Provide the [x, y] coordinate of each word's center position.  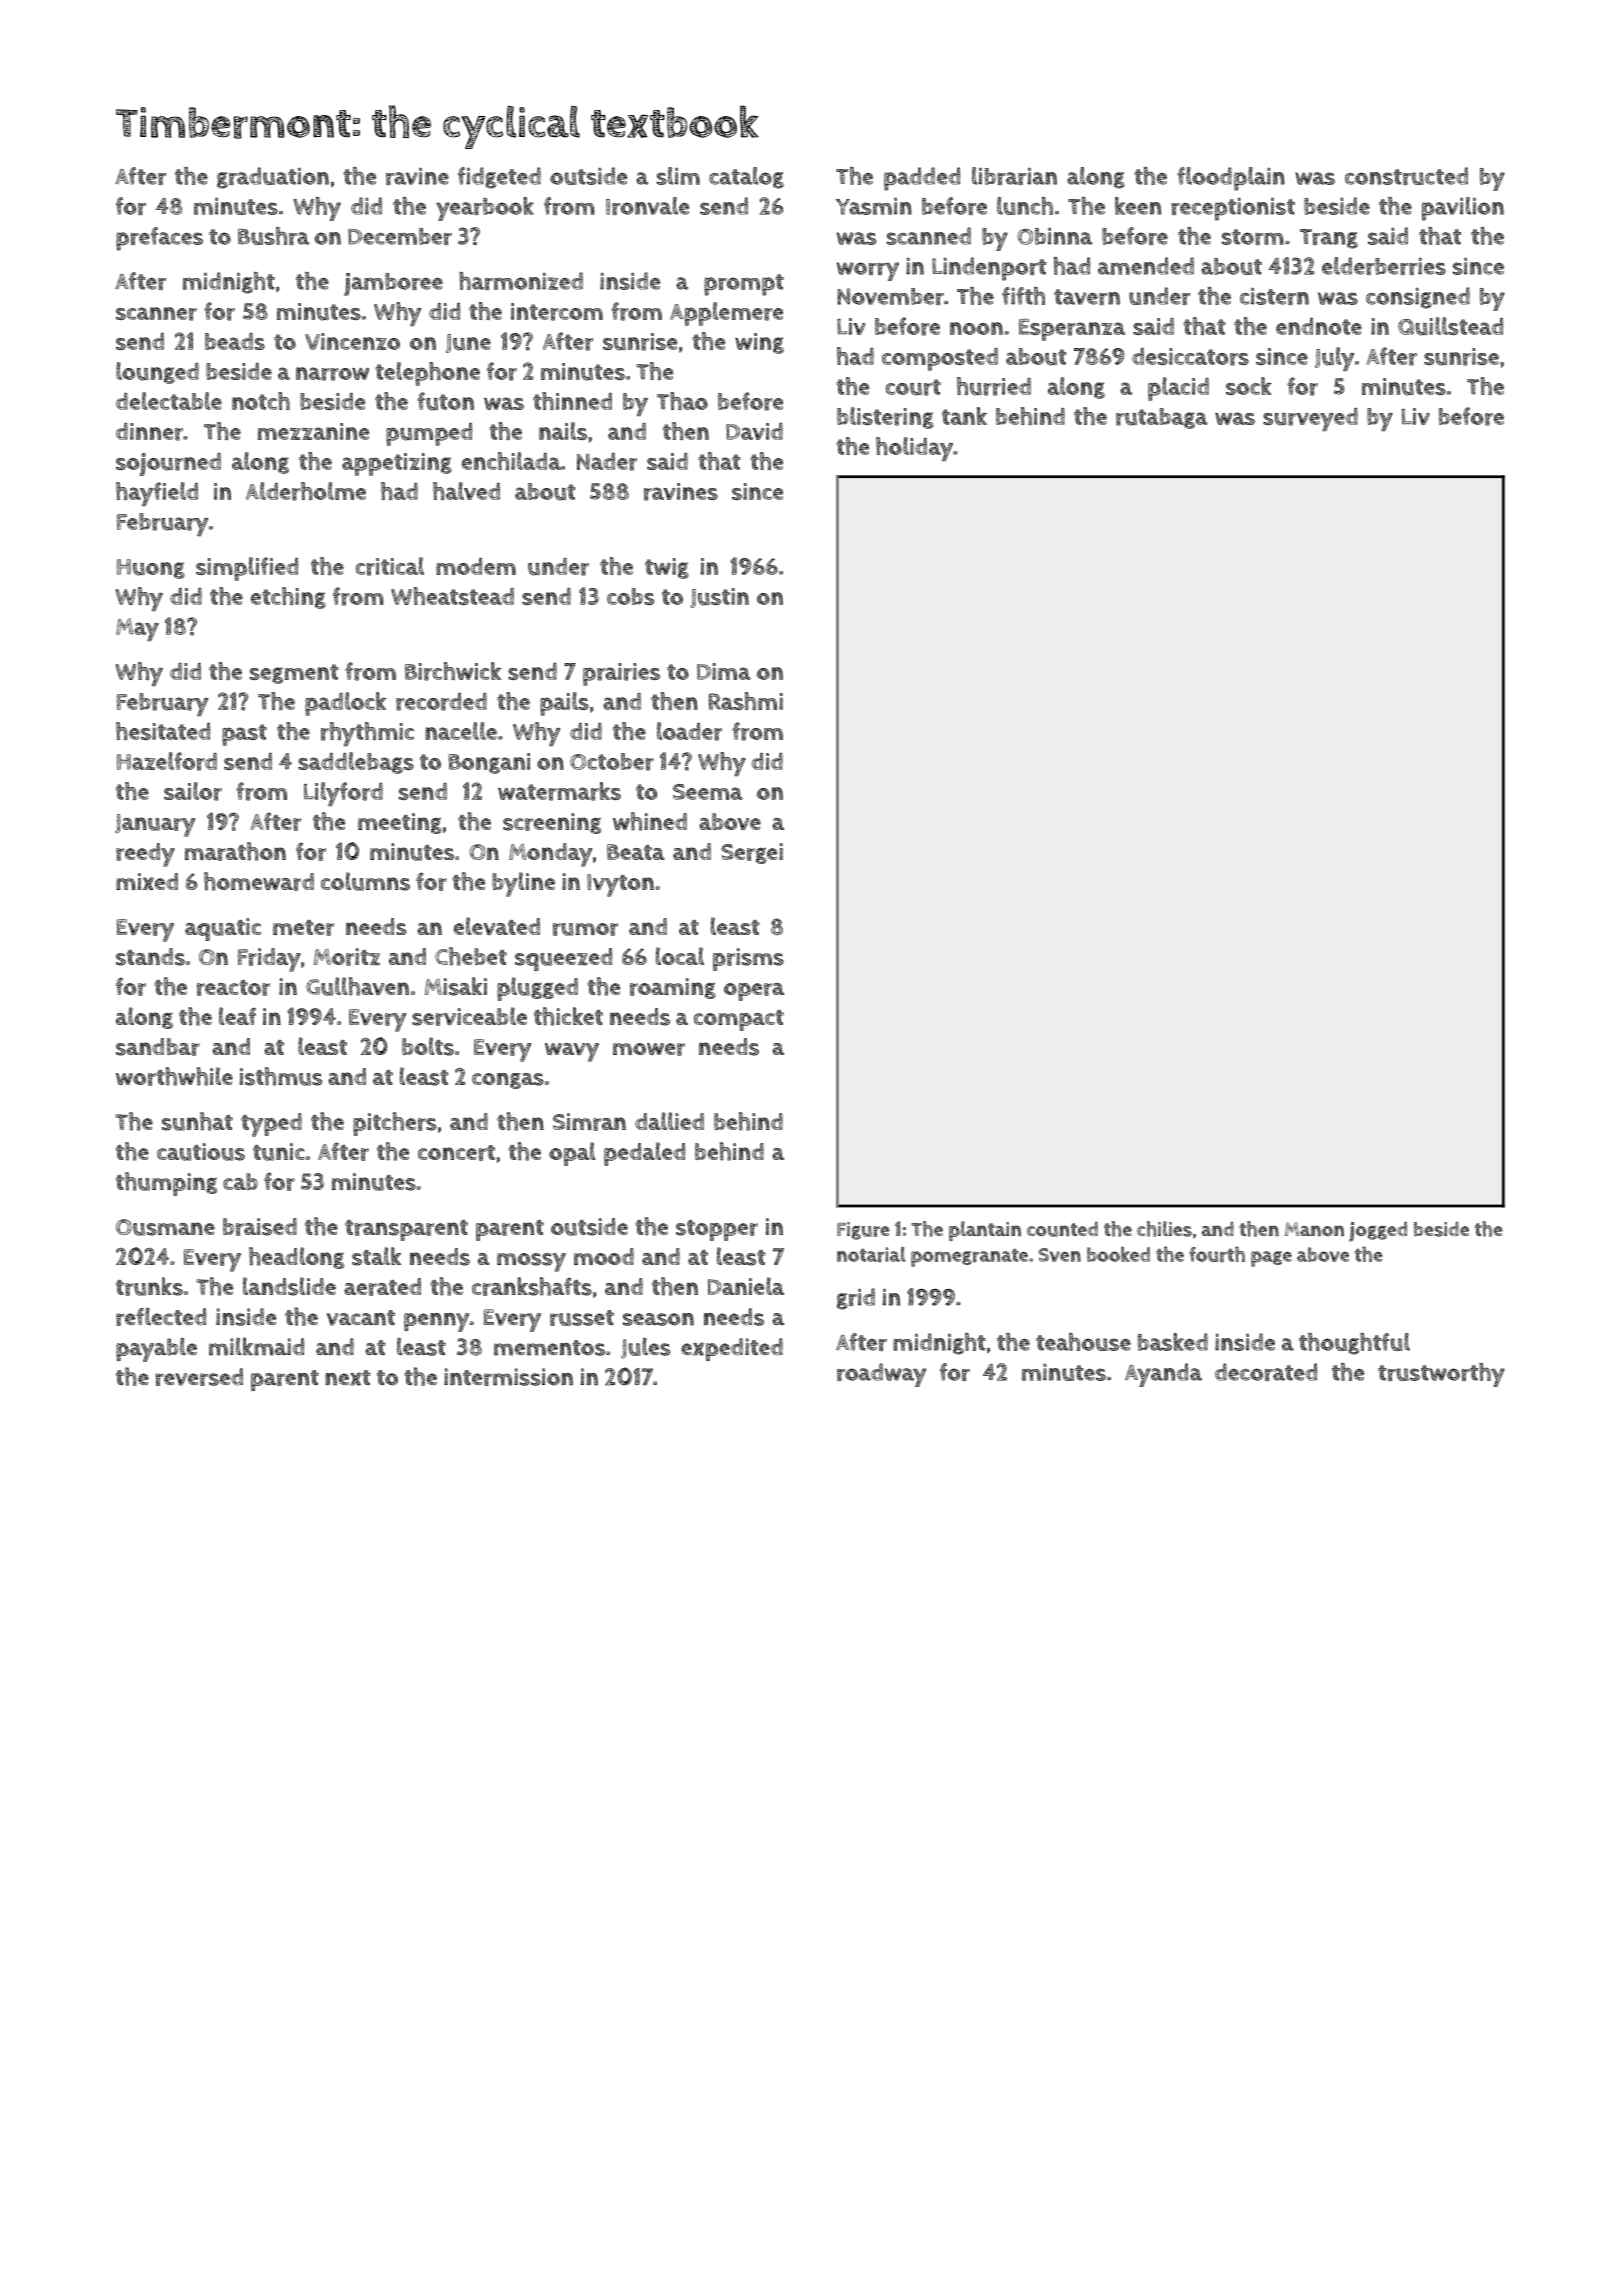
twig [667, 568]
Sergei [752, 853]
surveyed [1310, 419]
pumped [429, 434]
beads [235, 341]
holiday [914, 449]
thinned [572, 401]
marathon [235, 851]
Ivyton [620, 885]
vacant [361, 1318]
